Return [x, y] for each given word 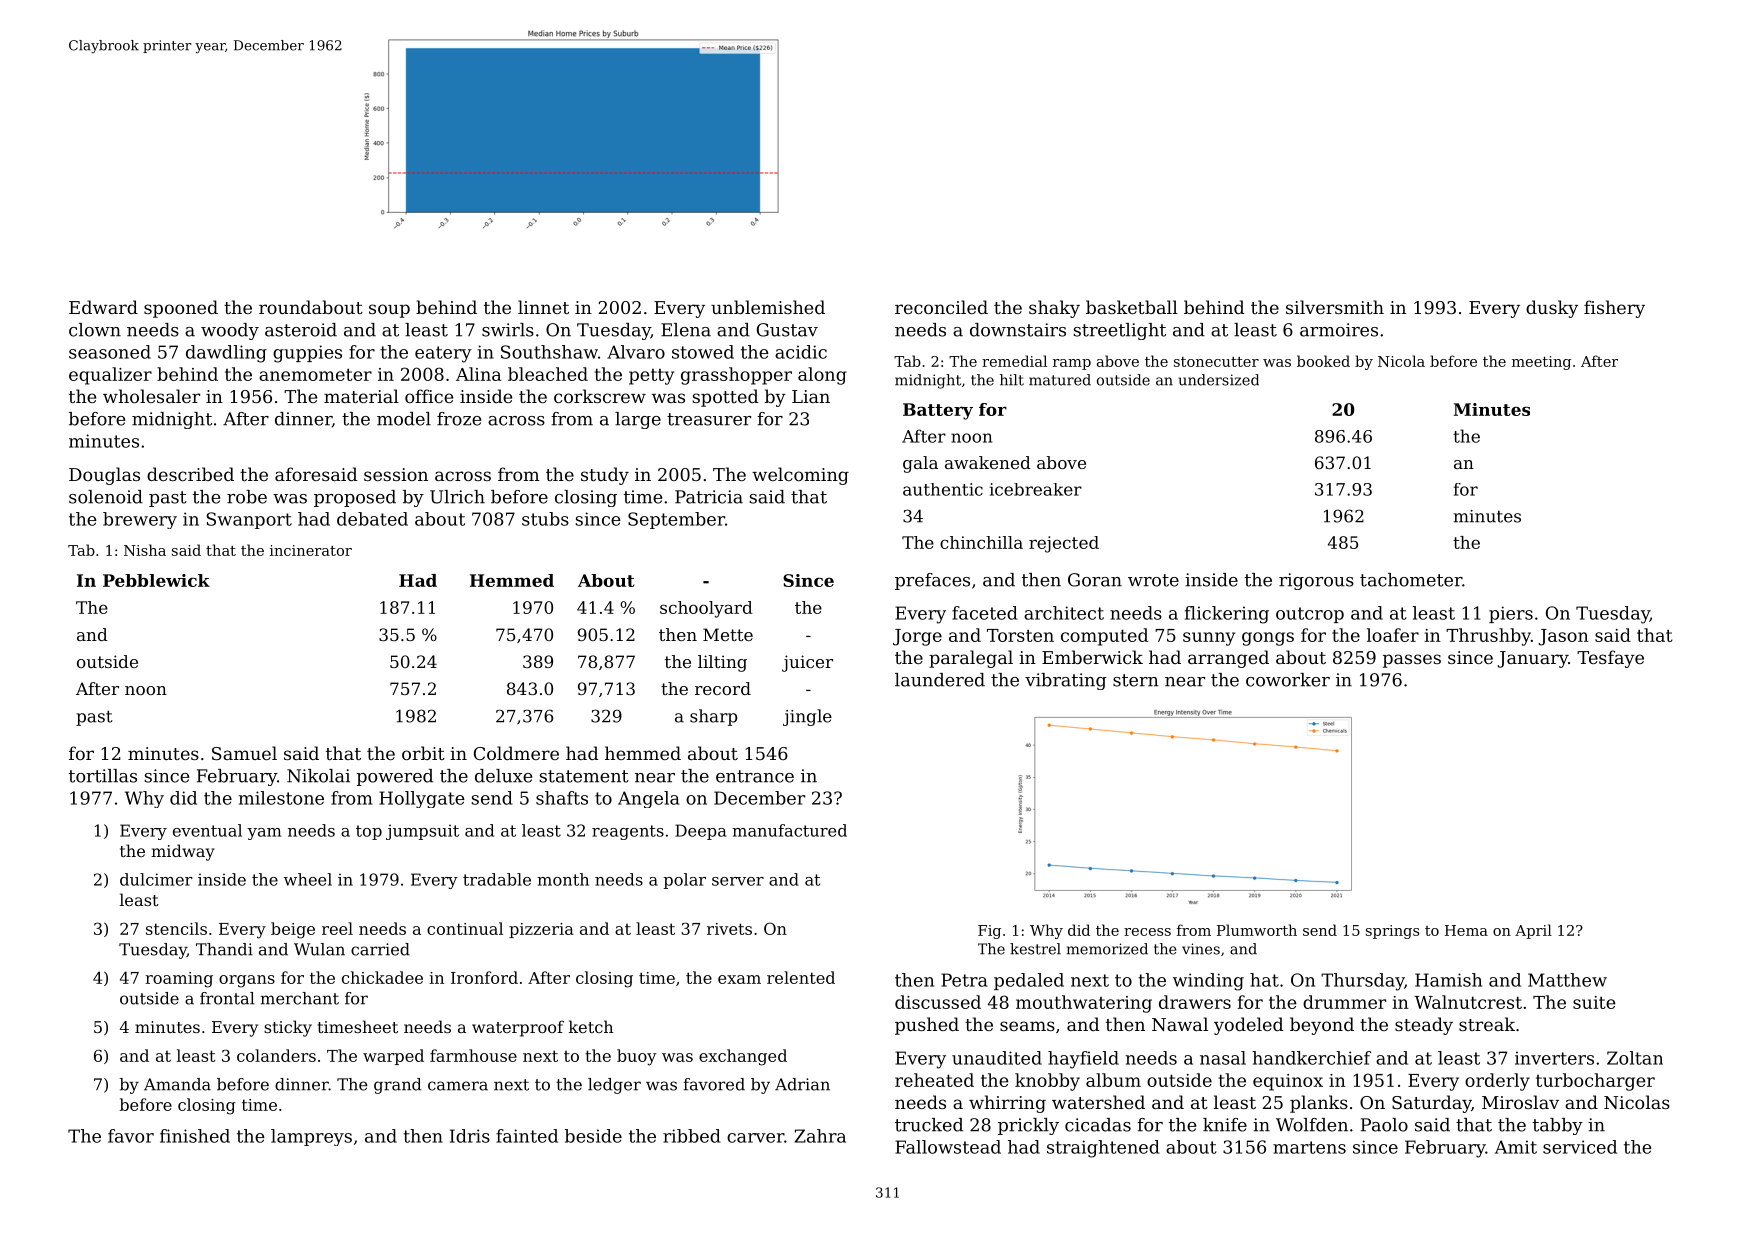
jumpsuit [422, 832]
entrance [755, 776]
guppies [307, 354]
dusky [1552, 309]
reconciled [941, 307]
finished [195, 1136]
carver [755, 1138]
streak [1487, 1024]
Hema [1466, 930]
